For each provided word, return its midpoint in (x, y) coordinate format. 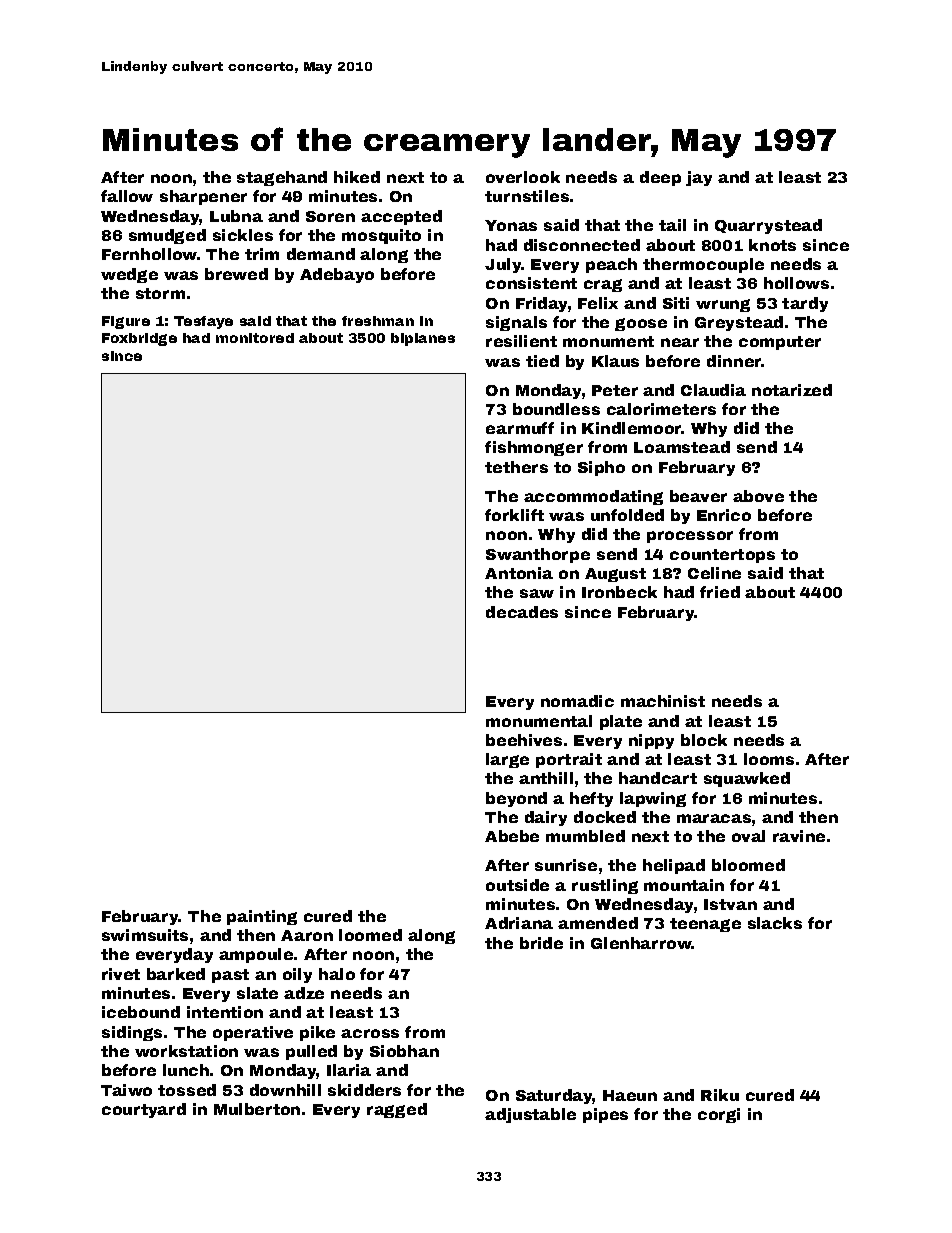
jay (699, 178)
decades (522, 612)
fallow (127, 196)
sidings (132, 1033)
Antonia (519, 573)
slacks (775, 923)
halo (337, 974)
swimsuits (145, 935)
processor (690, 537)
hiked (357, 177)
